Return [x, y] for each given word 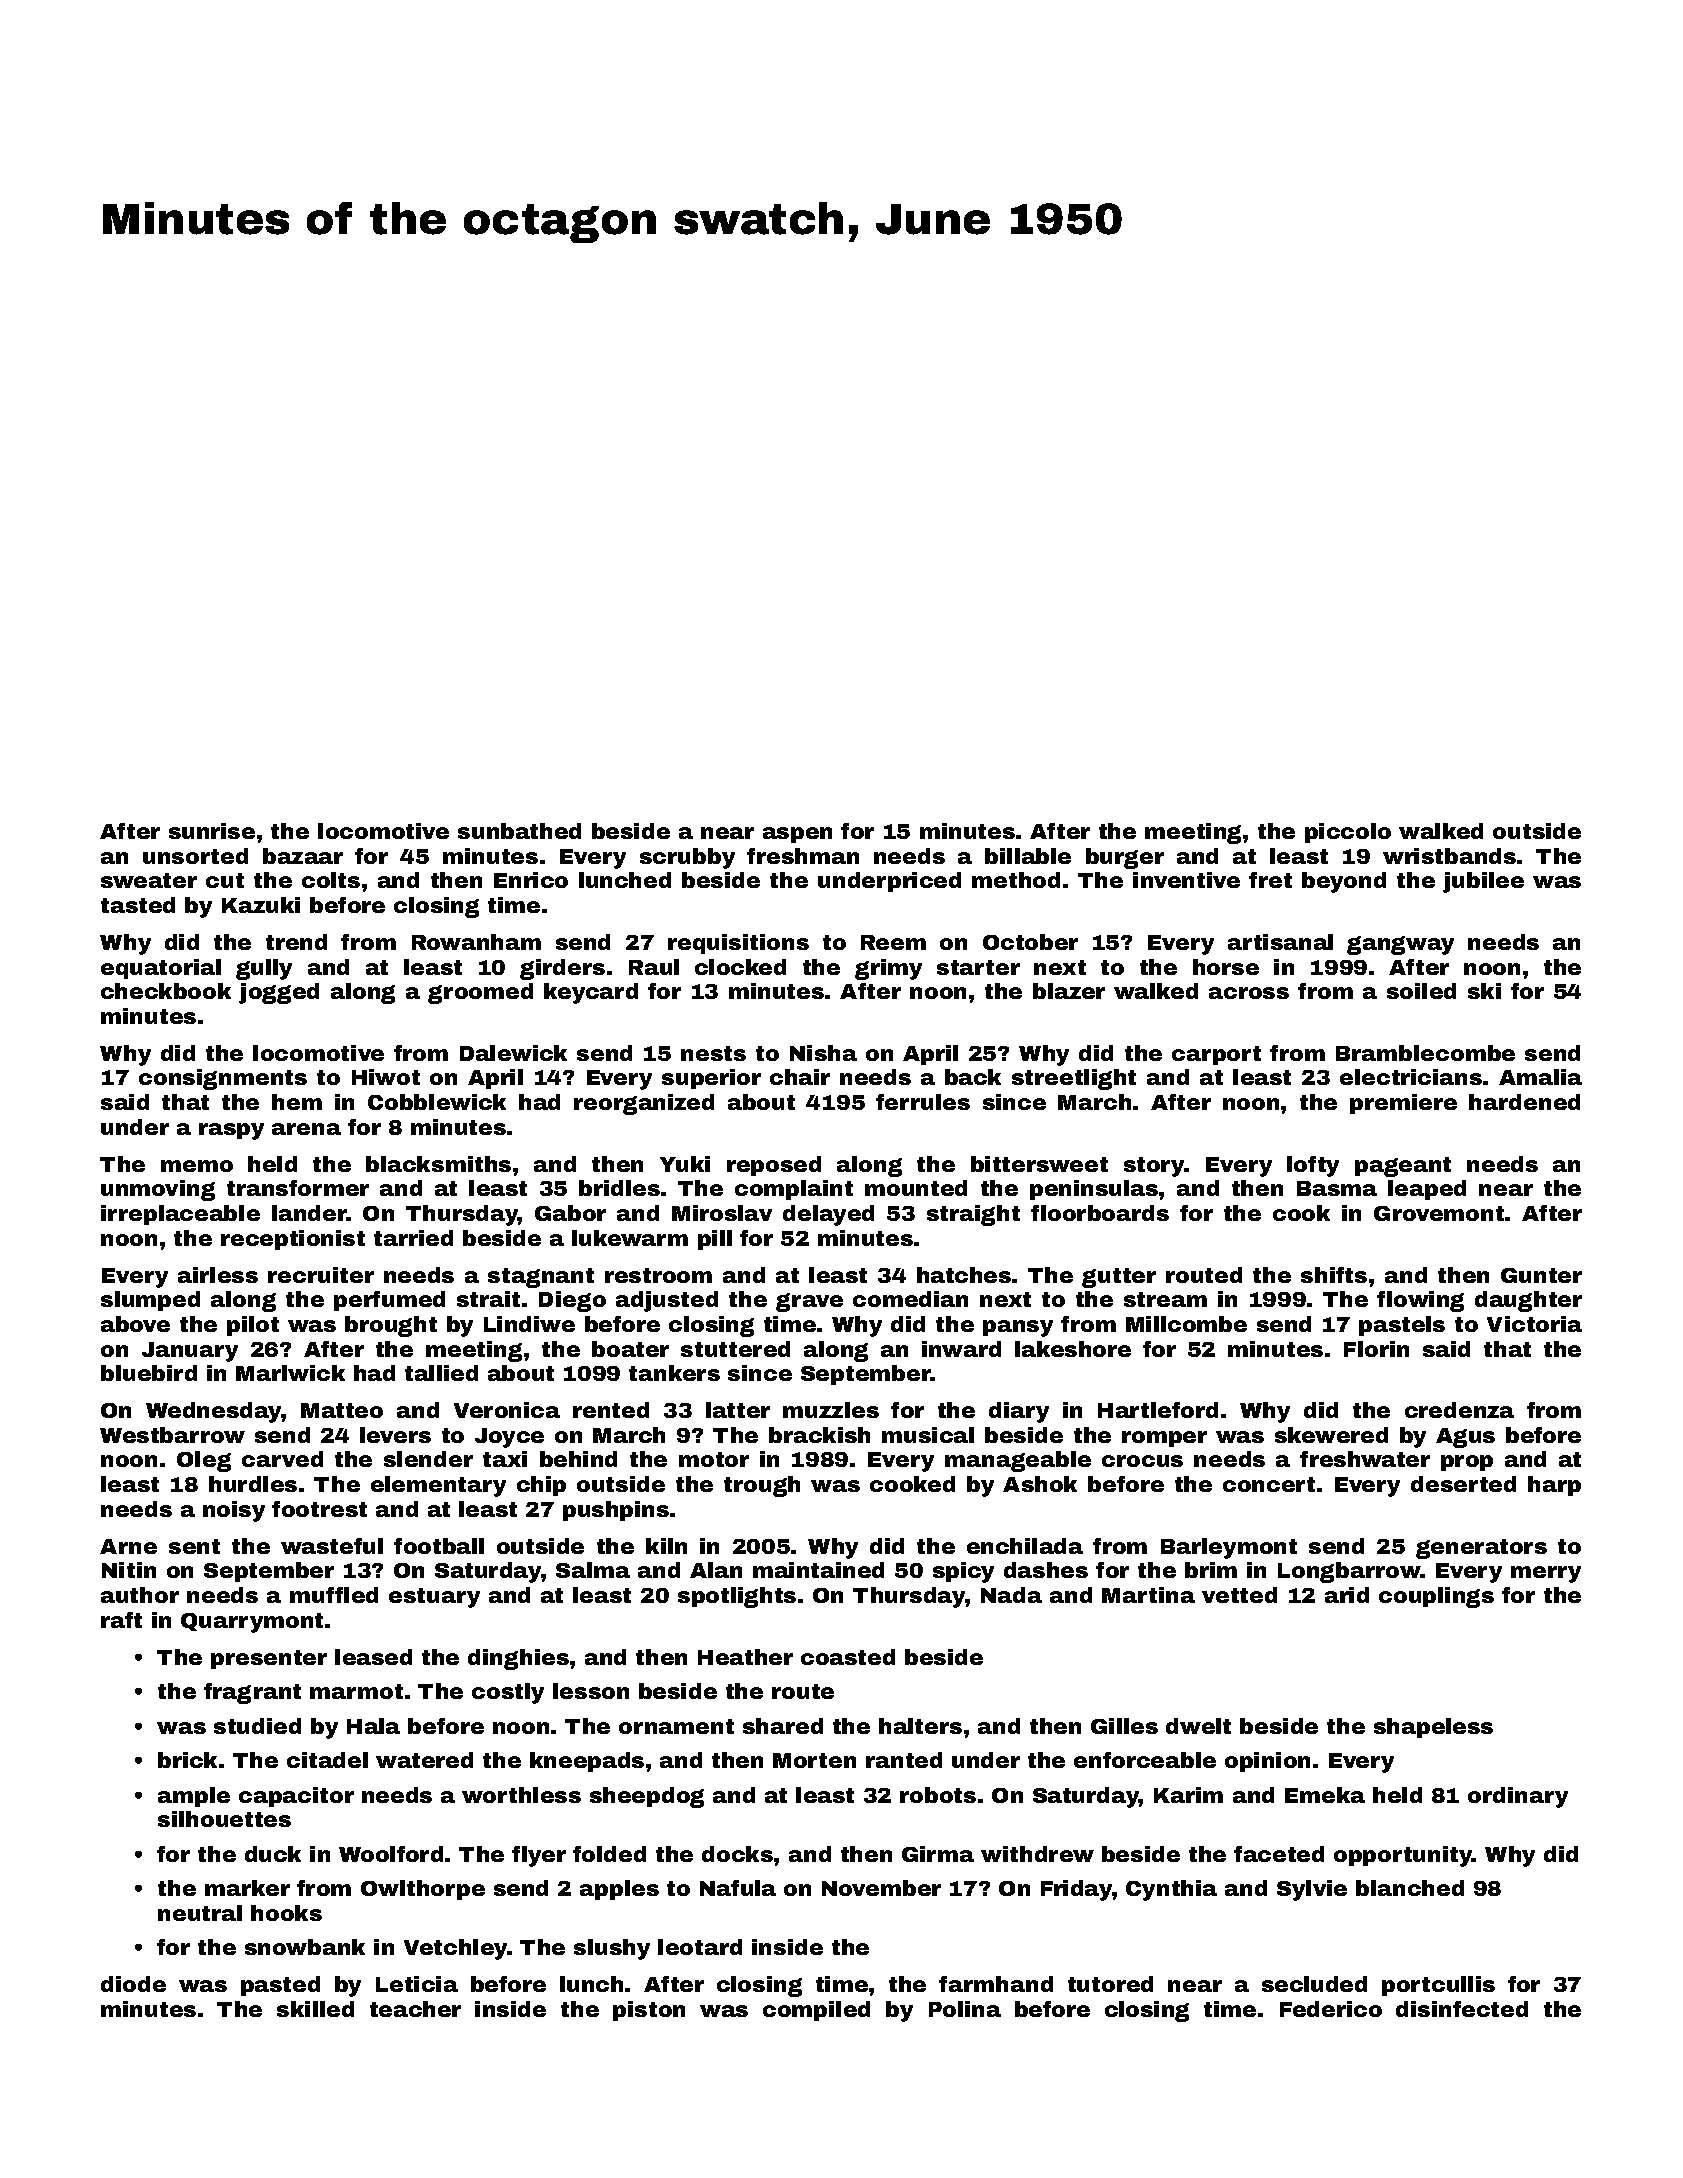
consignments [223, 1079]
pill [715, 1240]
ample [194, 1797]
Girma [938, 1854]
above [135, 1324]
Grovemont [1439, 1213]
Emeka [1325, 1795]
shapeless [1433, 1728]
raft [121, 1620]
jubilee [1483, 882]
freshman [803, 856]
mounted [916, 1188]
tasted [138, 905]
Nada [1011, 1595]
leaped [1427, 1190]
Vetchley [456, 1949]
